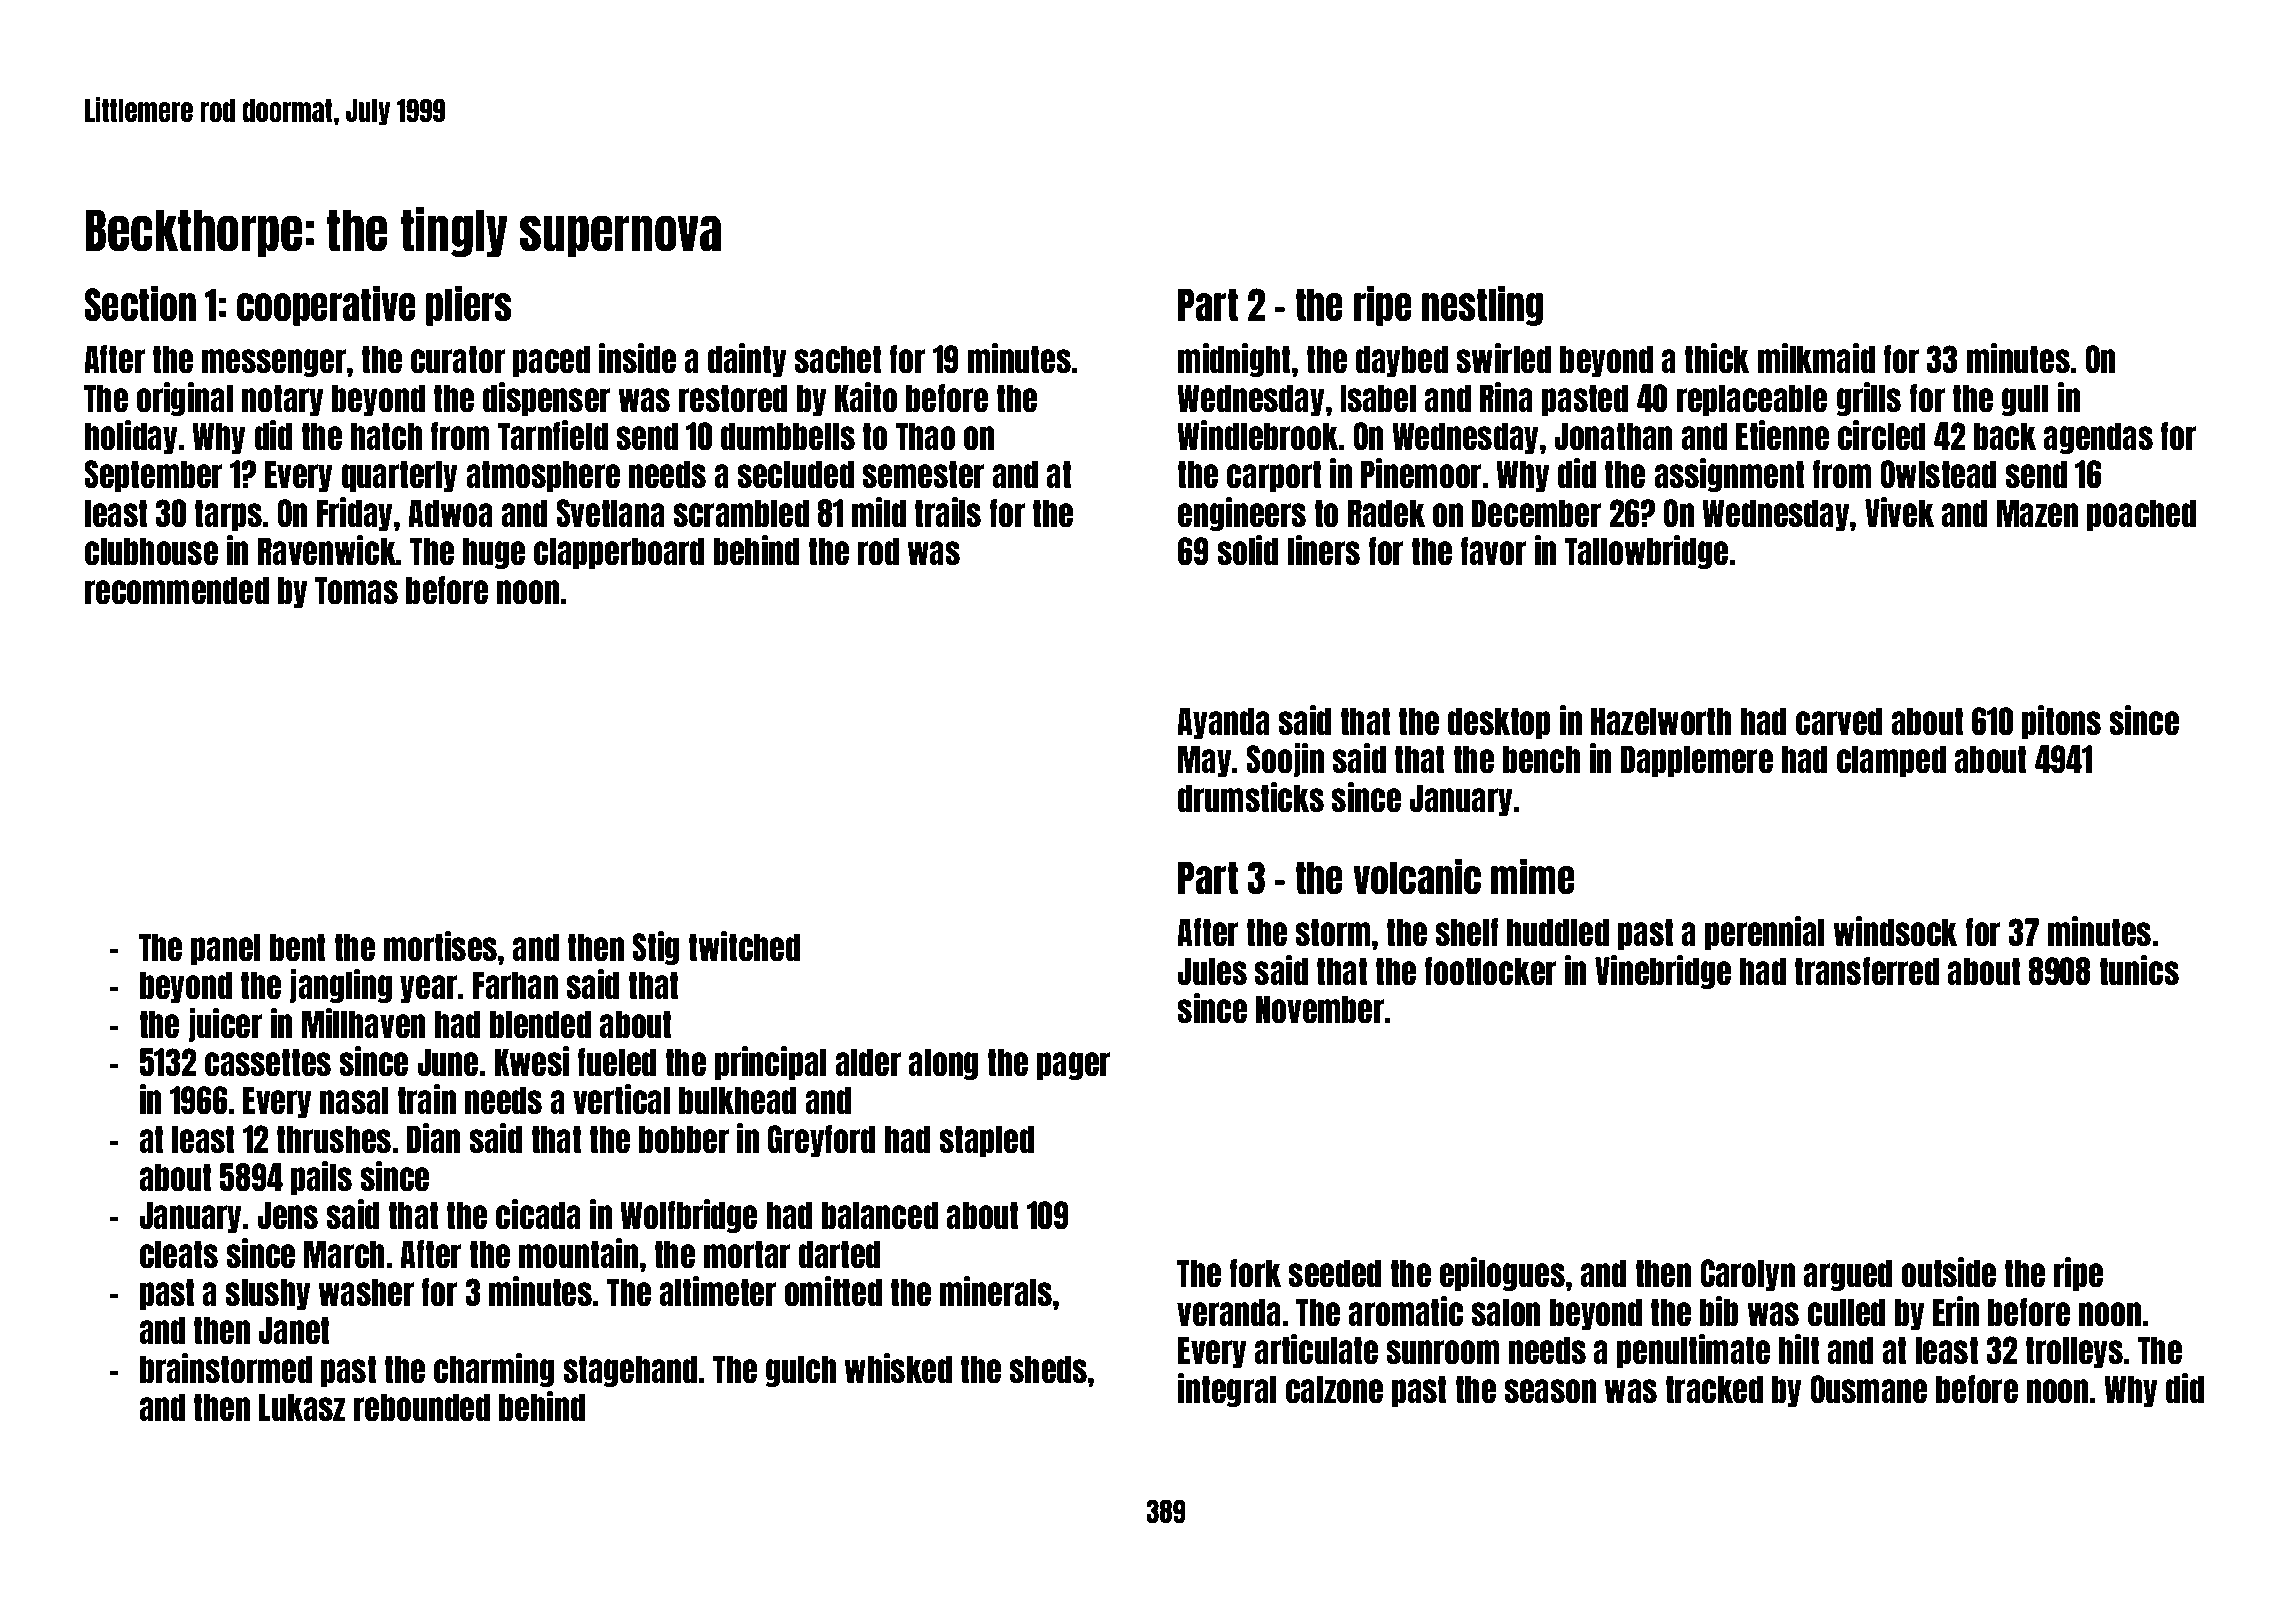 This page has height=1620, width=2292. What do you see at coordinates (1234, 360) in the page?
I see `midnight` at bounding box center [1234, 360].
